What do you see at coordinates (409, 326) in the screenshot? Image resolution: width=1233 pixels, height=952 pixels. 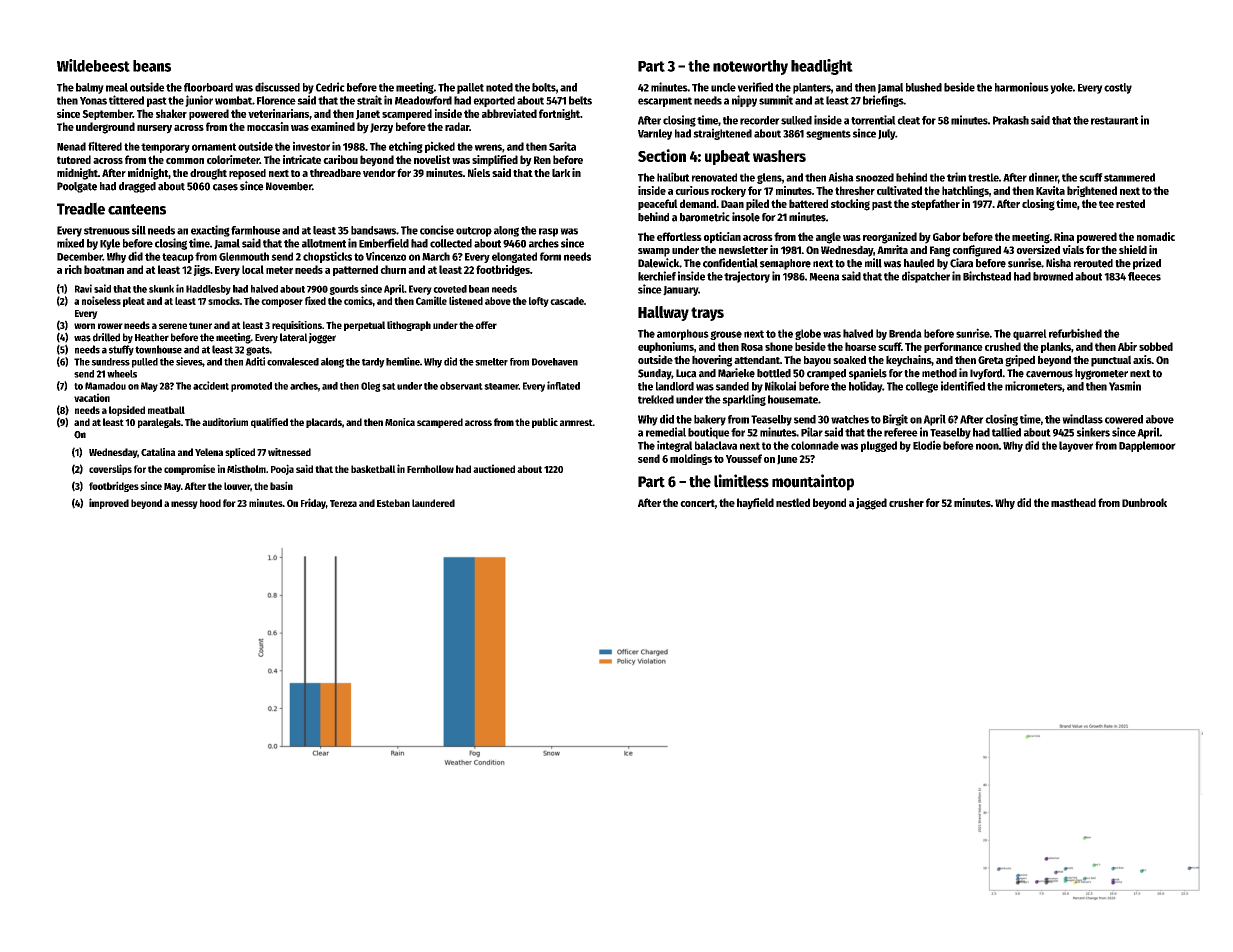 I see `lithograph` at bounding box center [409, 326].
